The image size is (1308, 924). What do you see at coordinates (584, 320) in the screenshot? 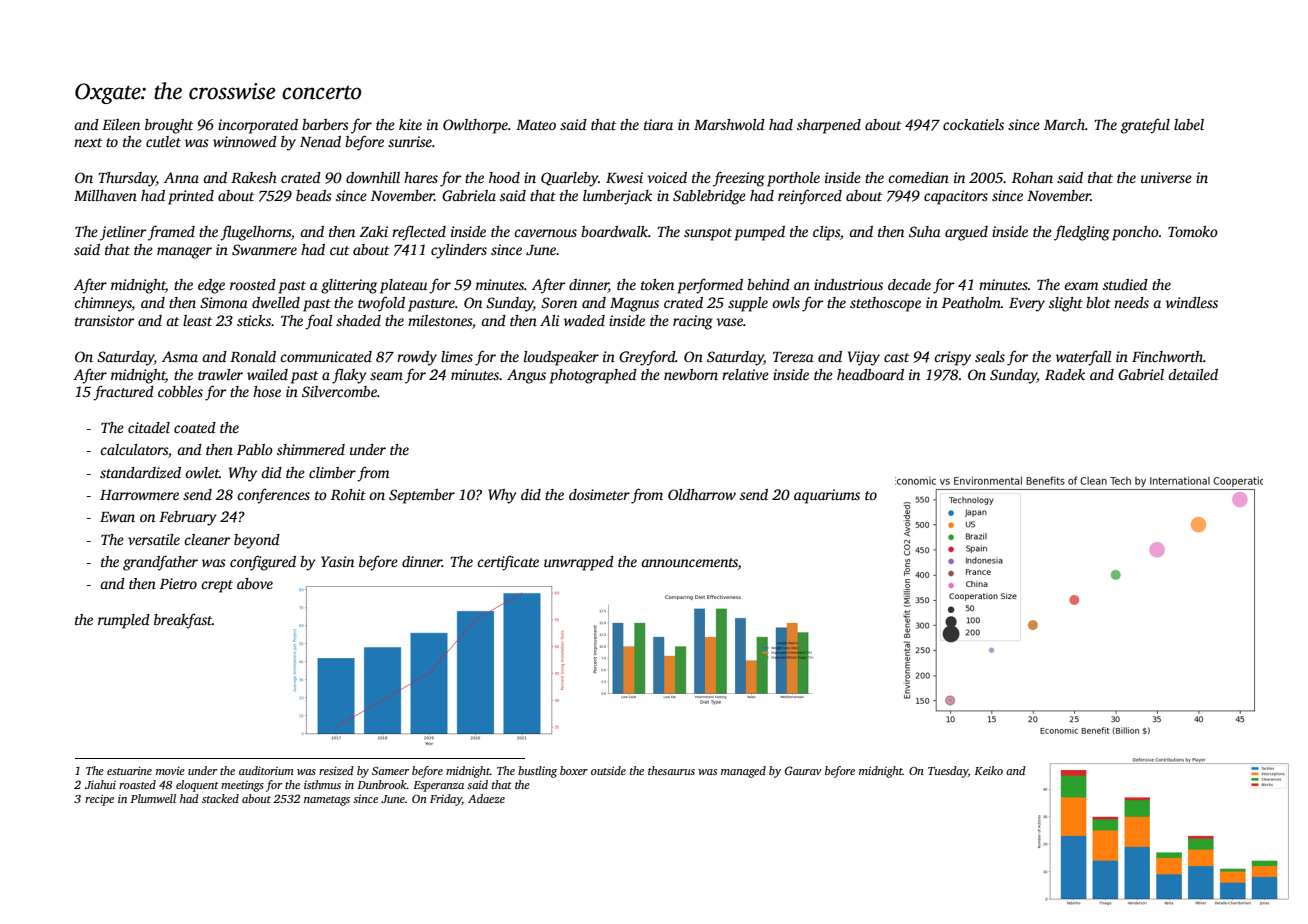
I see `waded` at bounding box center [584, 320].
